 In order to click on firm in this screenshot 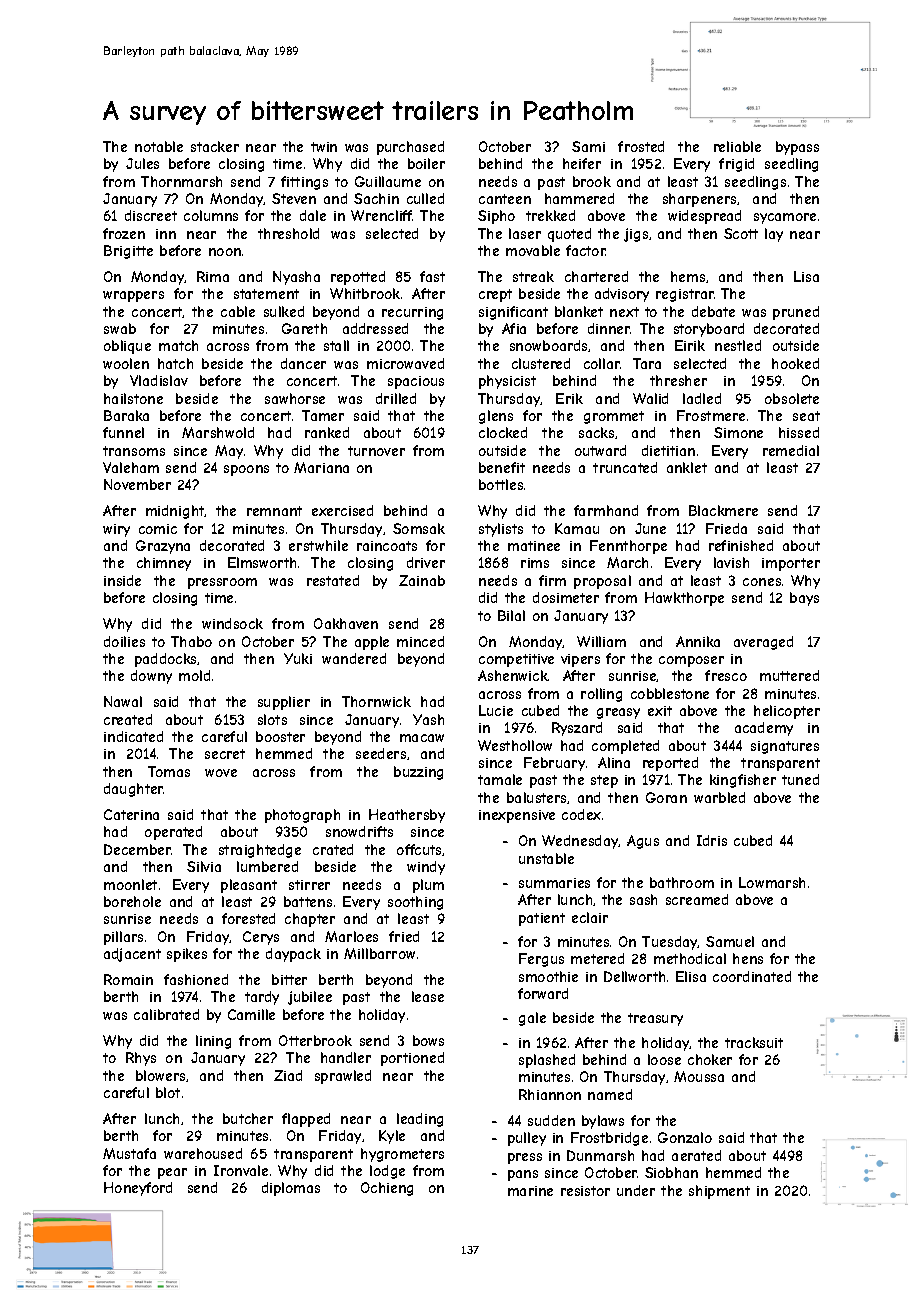, I will do `click(552, 580)`.
